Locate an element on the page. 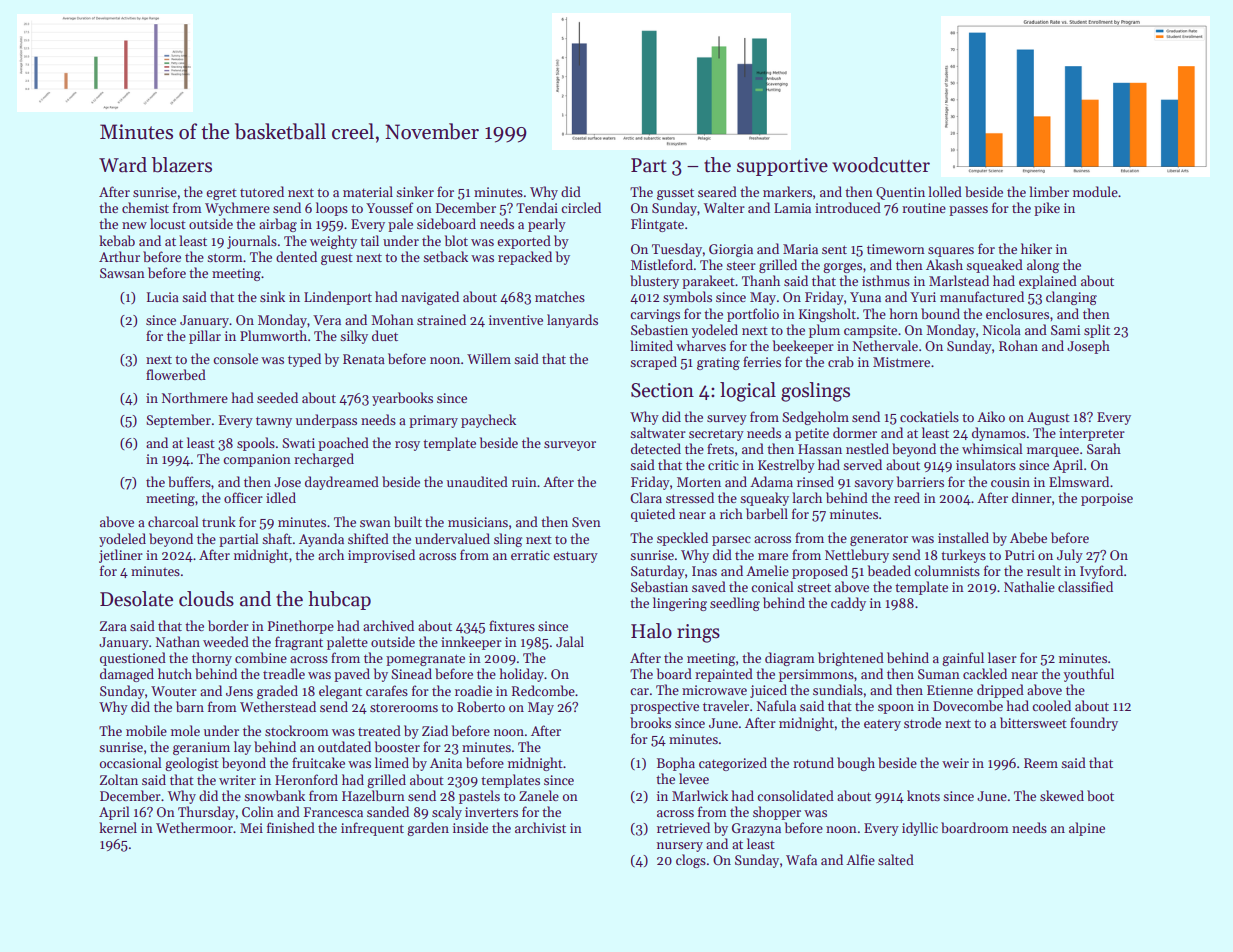 The height and width of the document is (952, 1233). garden is located at coordinates (428, 829).
